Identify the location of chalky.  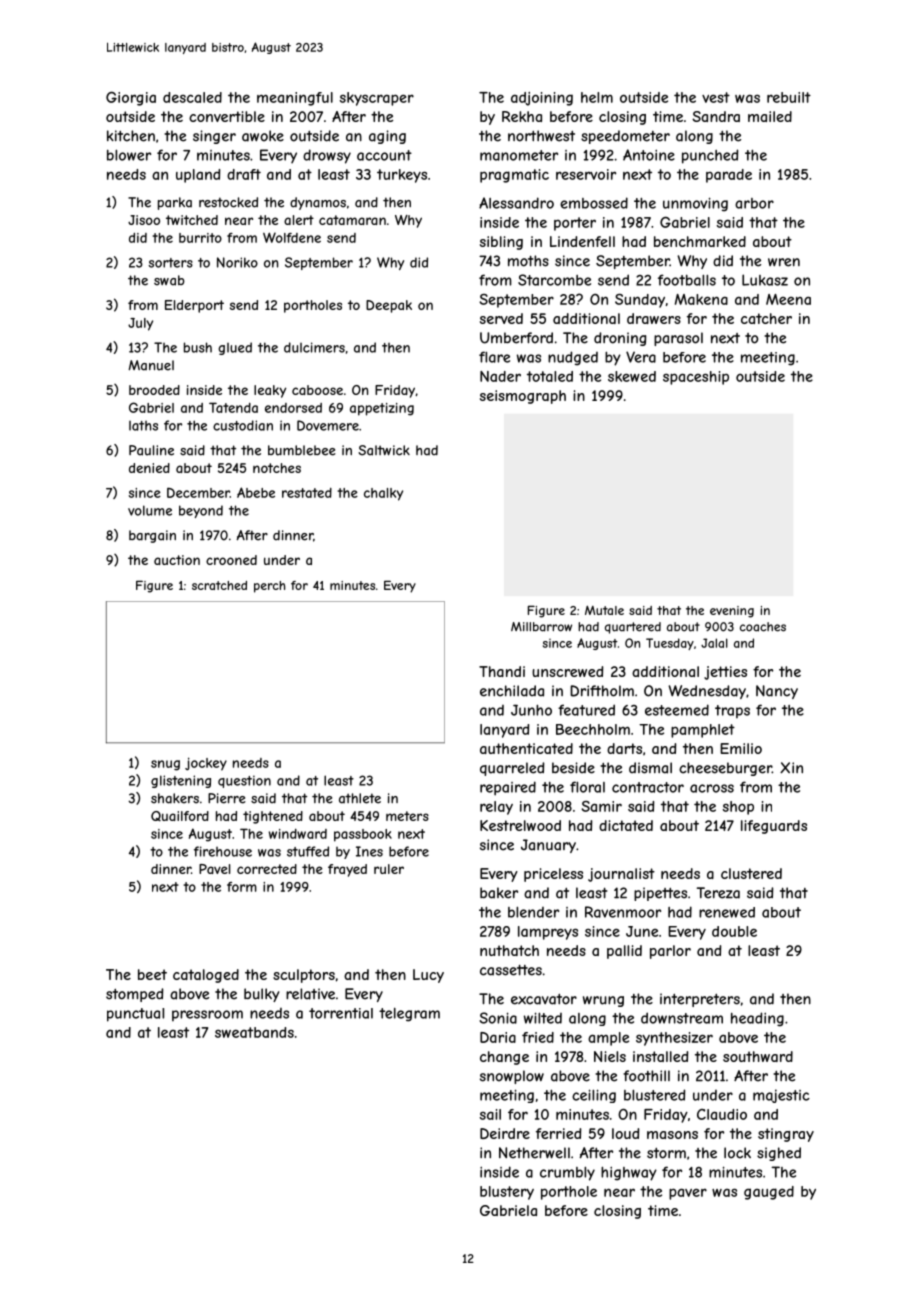
(383, 494).
